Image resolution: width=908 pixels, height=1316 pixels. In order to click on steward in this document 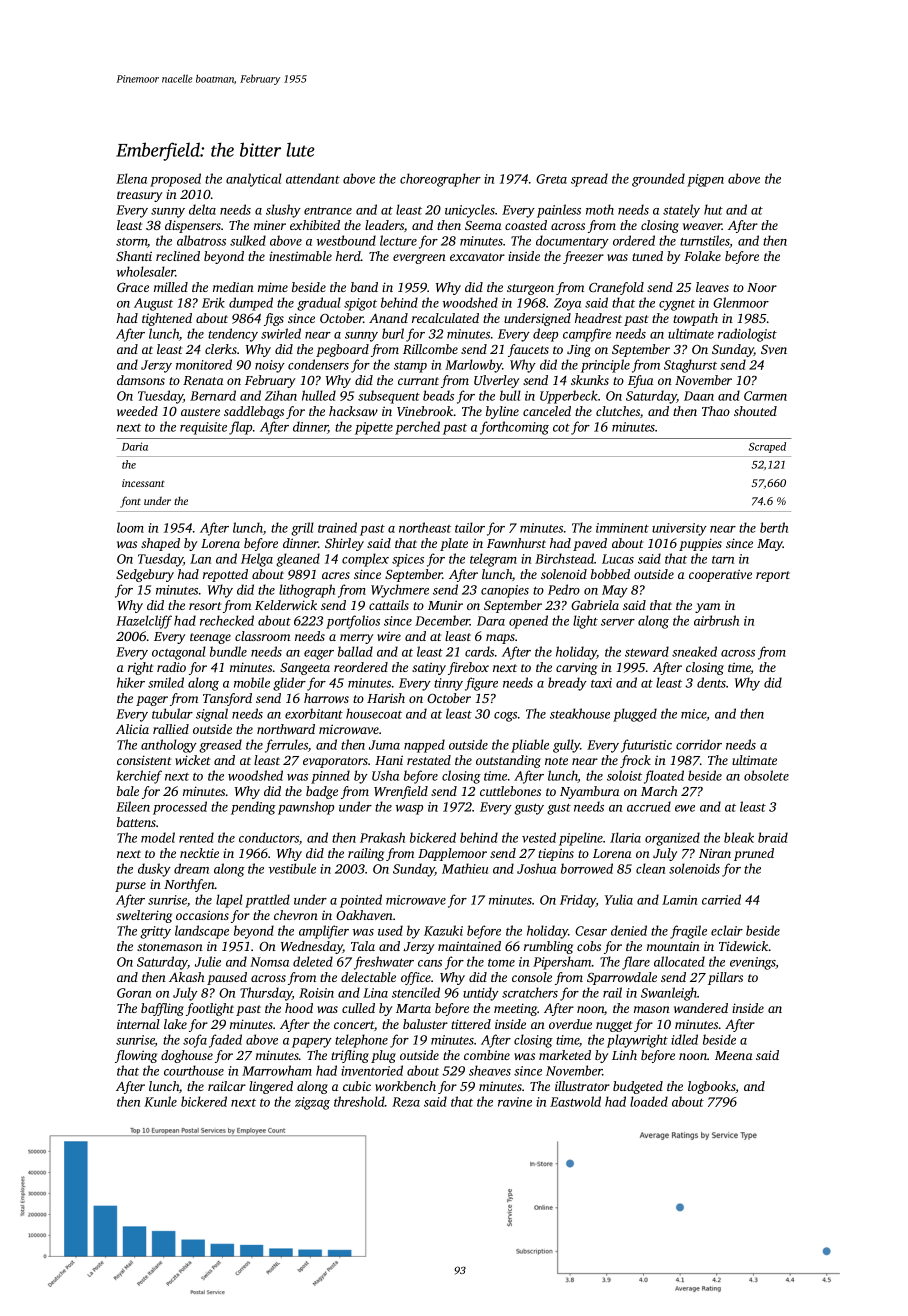, I will do `click(647, 651)`.
